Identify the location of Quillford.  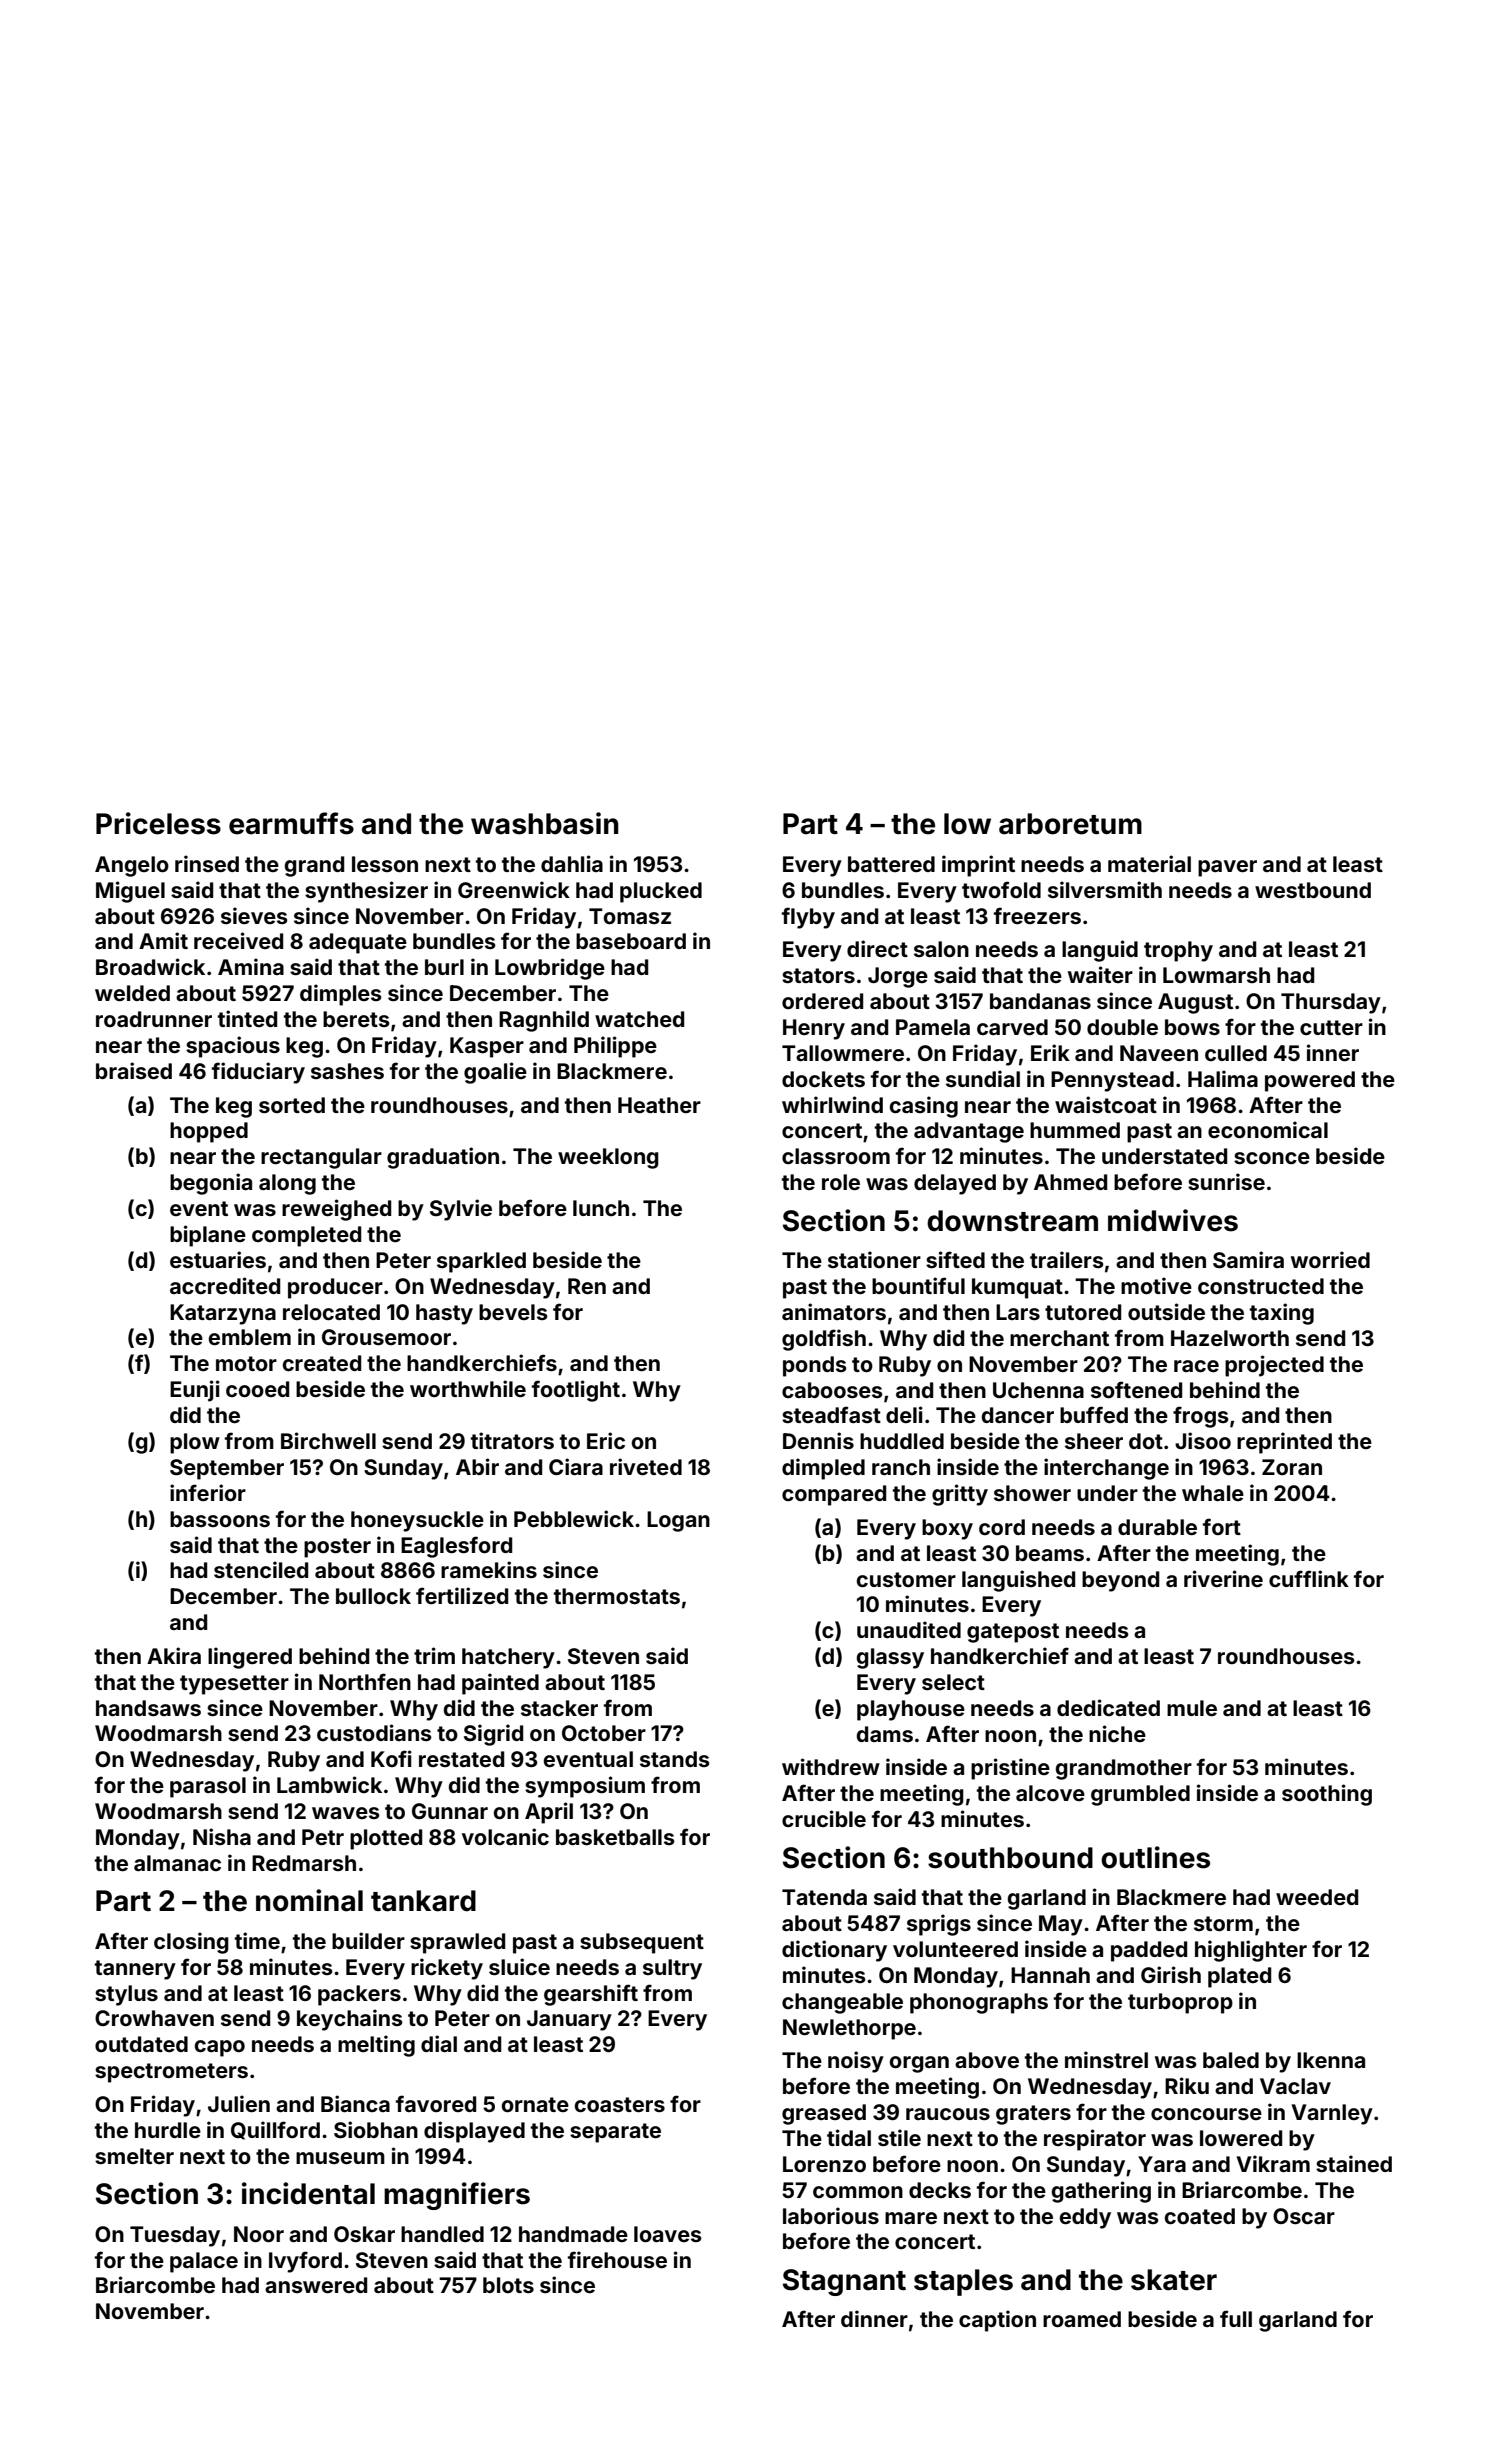
(275, 2130).
